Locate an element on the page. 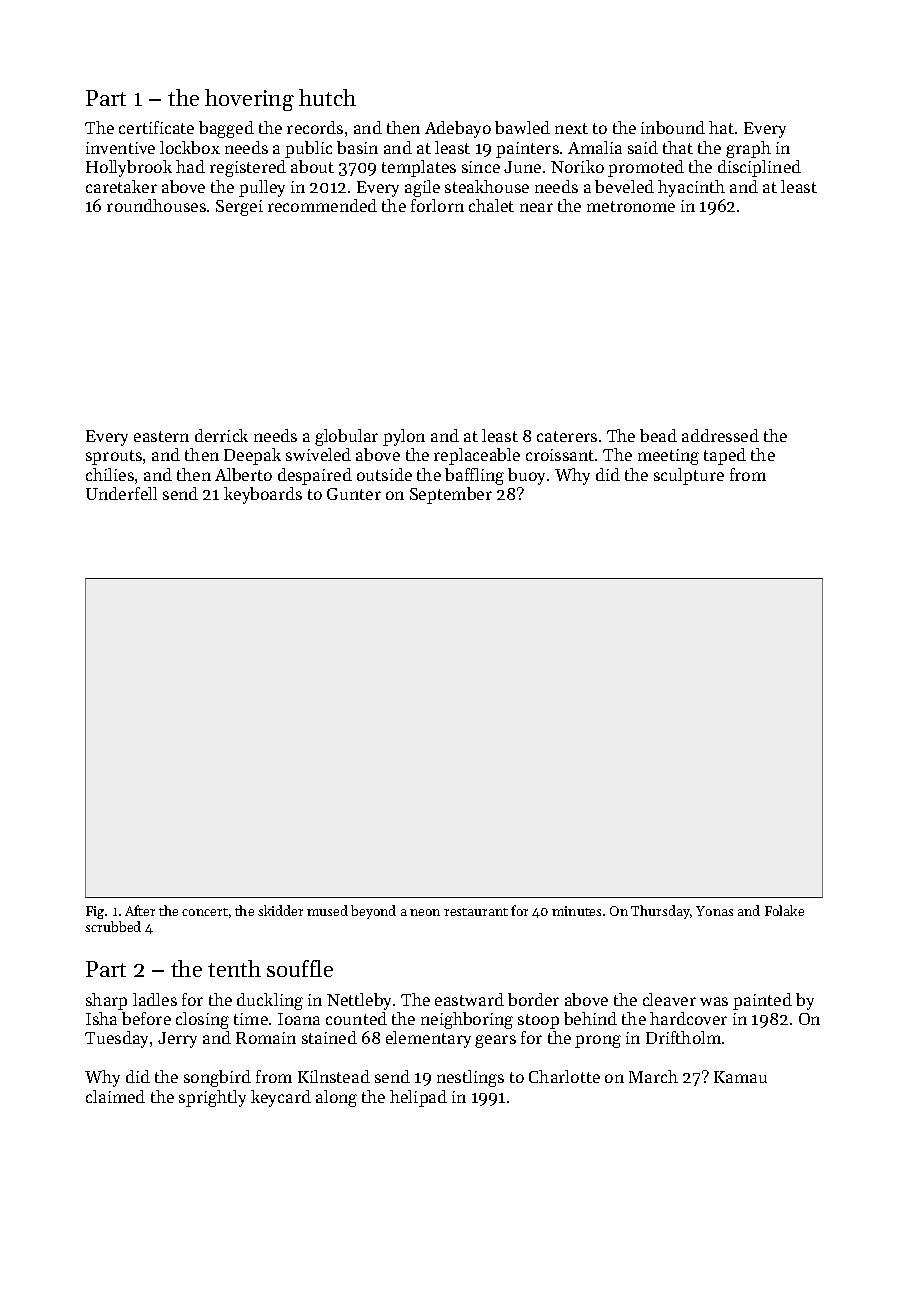  After is located at coordinates (140, 910).
